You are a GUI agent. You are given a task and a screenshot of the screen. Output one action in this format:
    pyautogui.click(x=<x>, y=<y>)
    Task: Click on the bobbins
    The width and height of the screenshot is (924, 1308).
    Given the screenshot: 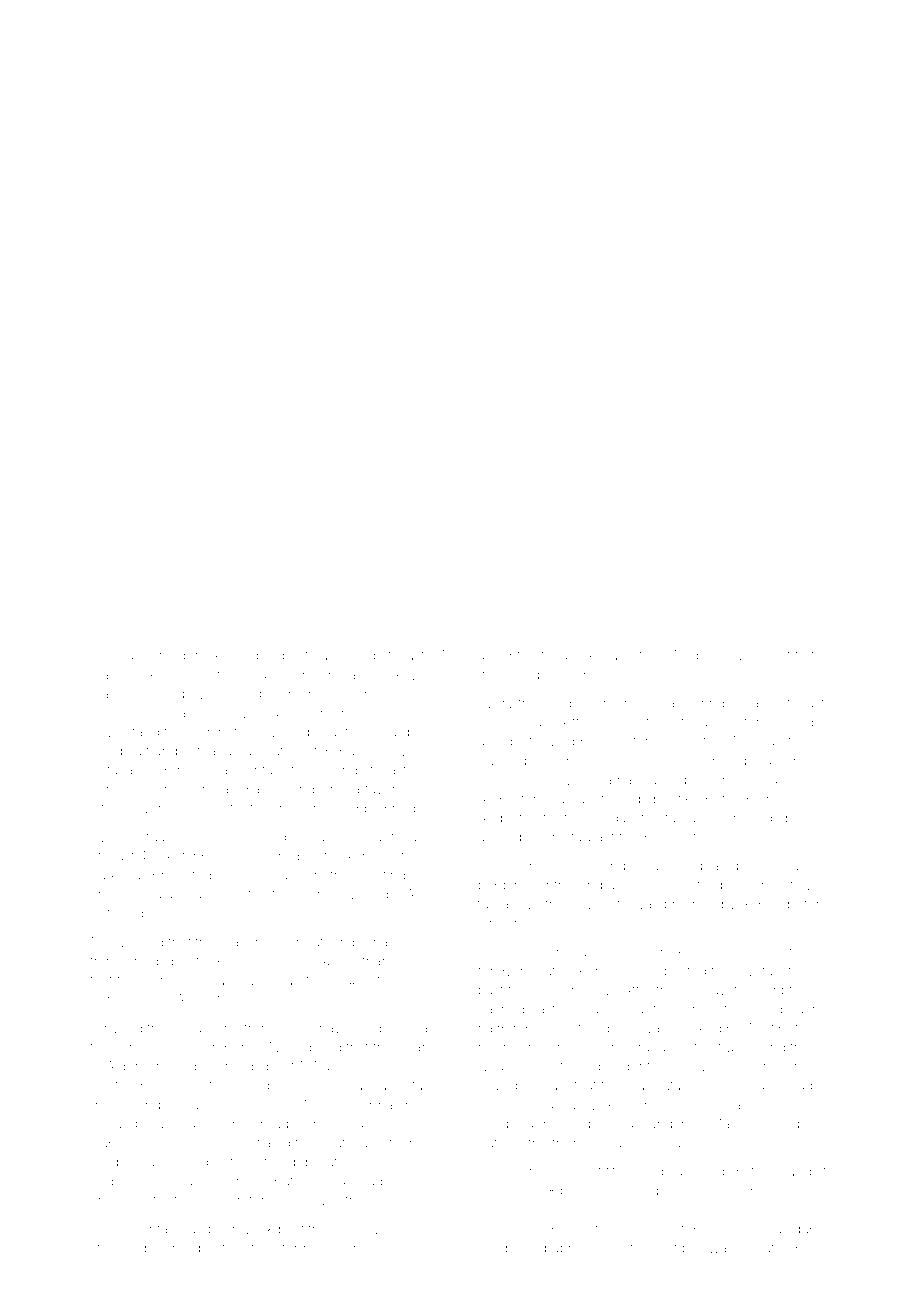 What is the action you would take?
    pyautogui.click(x=504, y=885)
